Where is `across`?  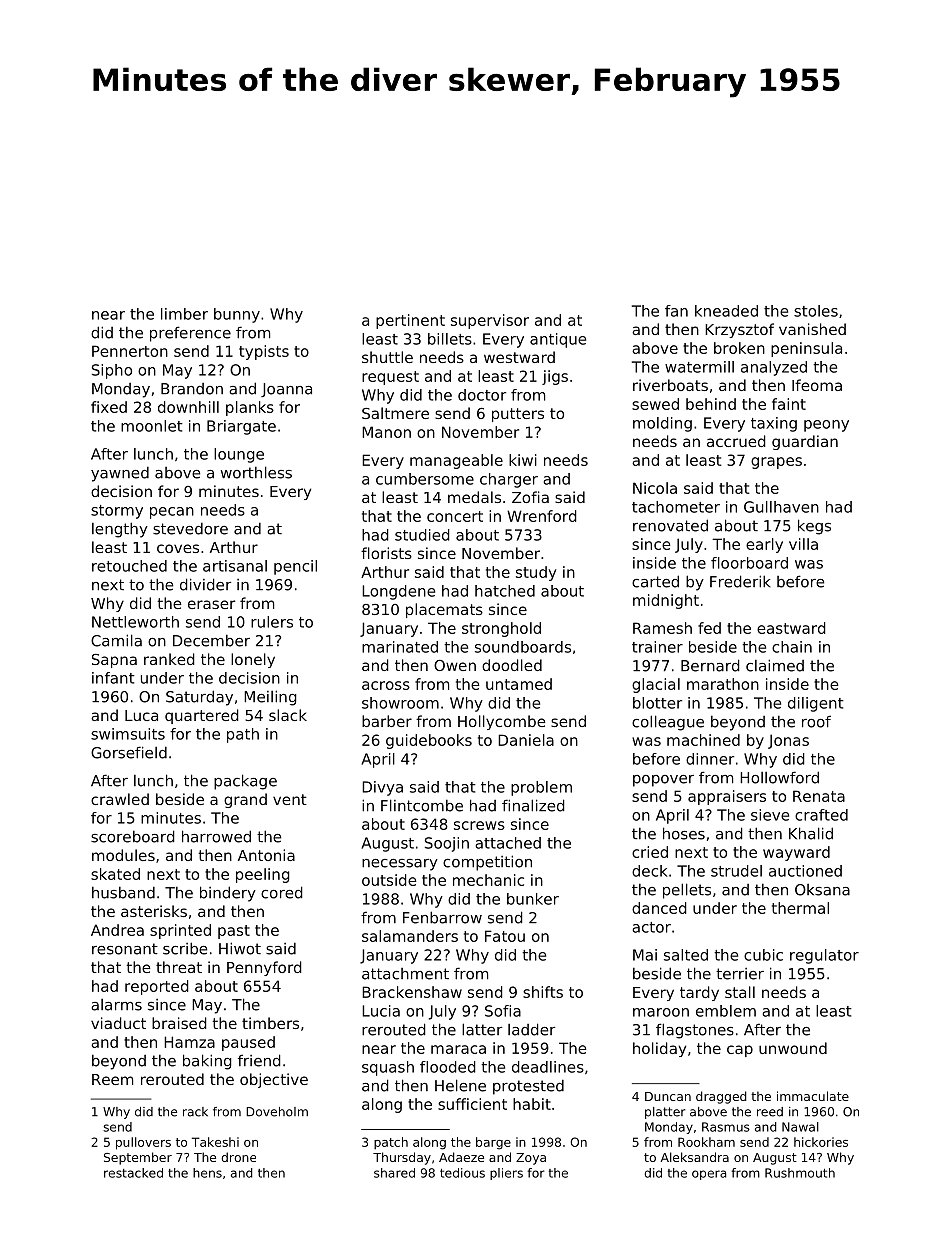
across is located at coordinates (386, 685).
